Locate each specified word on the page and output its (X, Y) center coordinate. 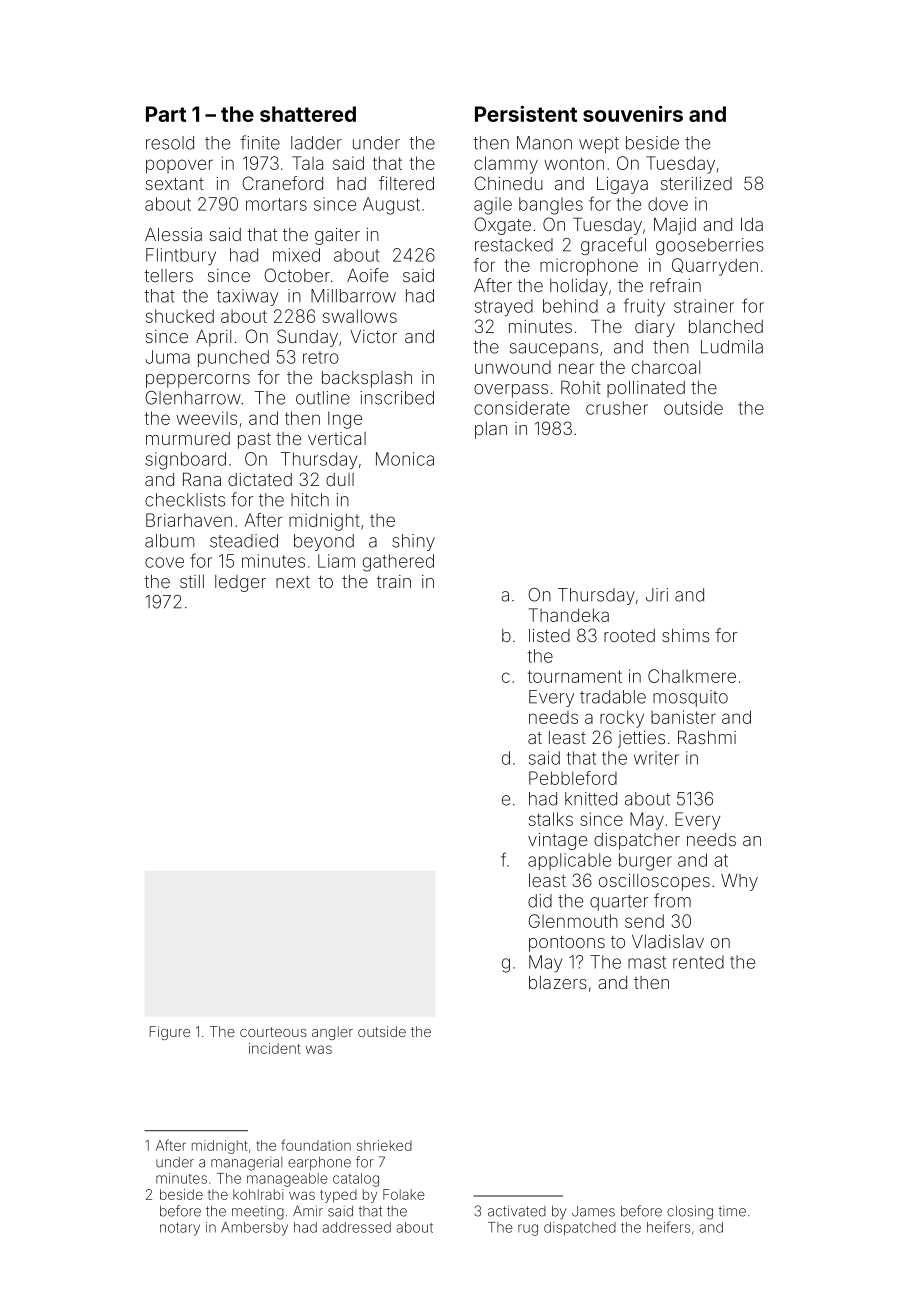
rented (698, 962)
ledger (240, 583)
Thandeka (569, 615)
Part (166, 114)
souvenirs (633, 113)
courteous (273, 1032)
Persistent (526, 113)
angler (332, 1033)
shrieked (384, 1145)
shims (686, 635)
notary (180, 1229)
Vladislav (668, 941)
